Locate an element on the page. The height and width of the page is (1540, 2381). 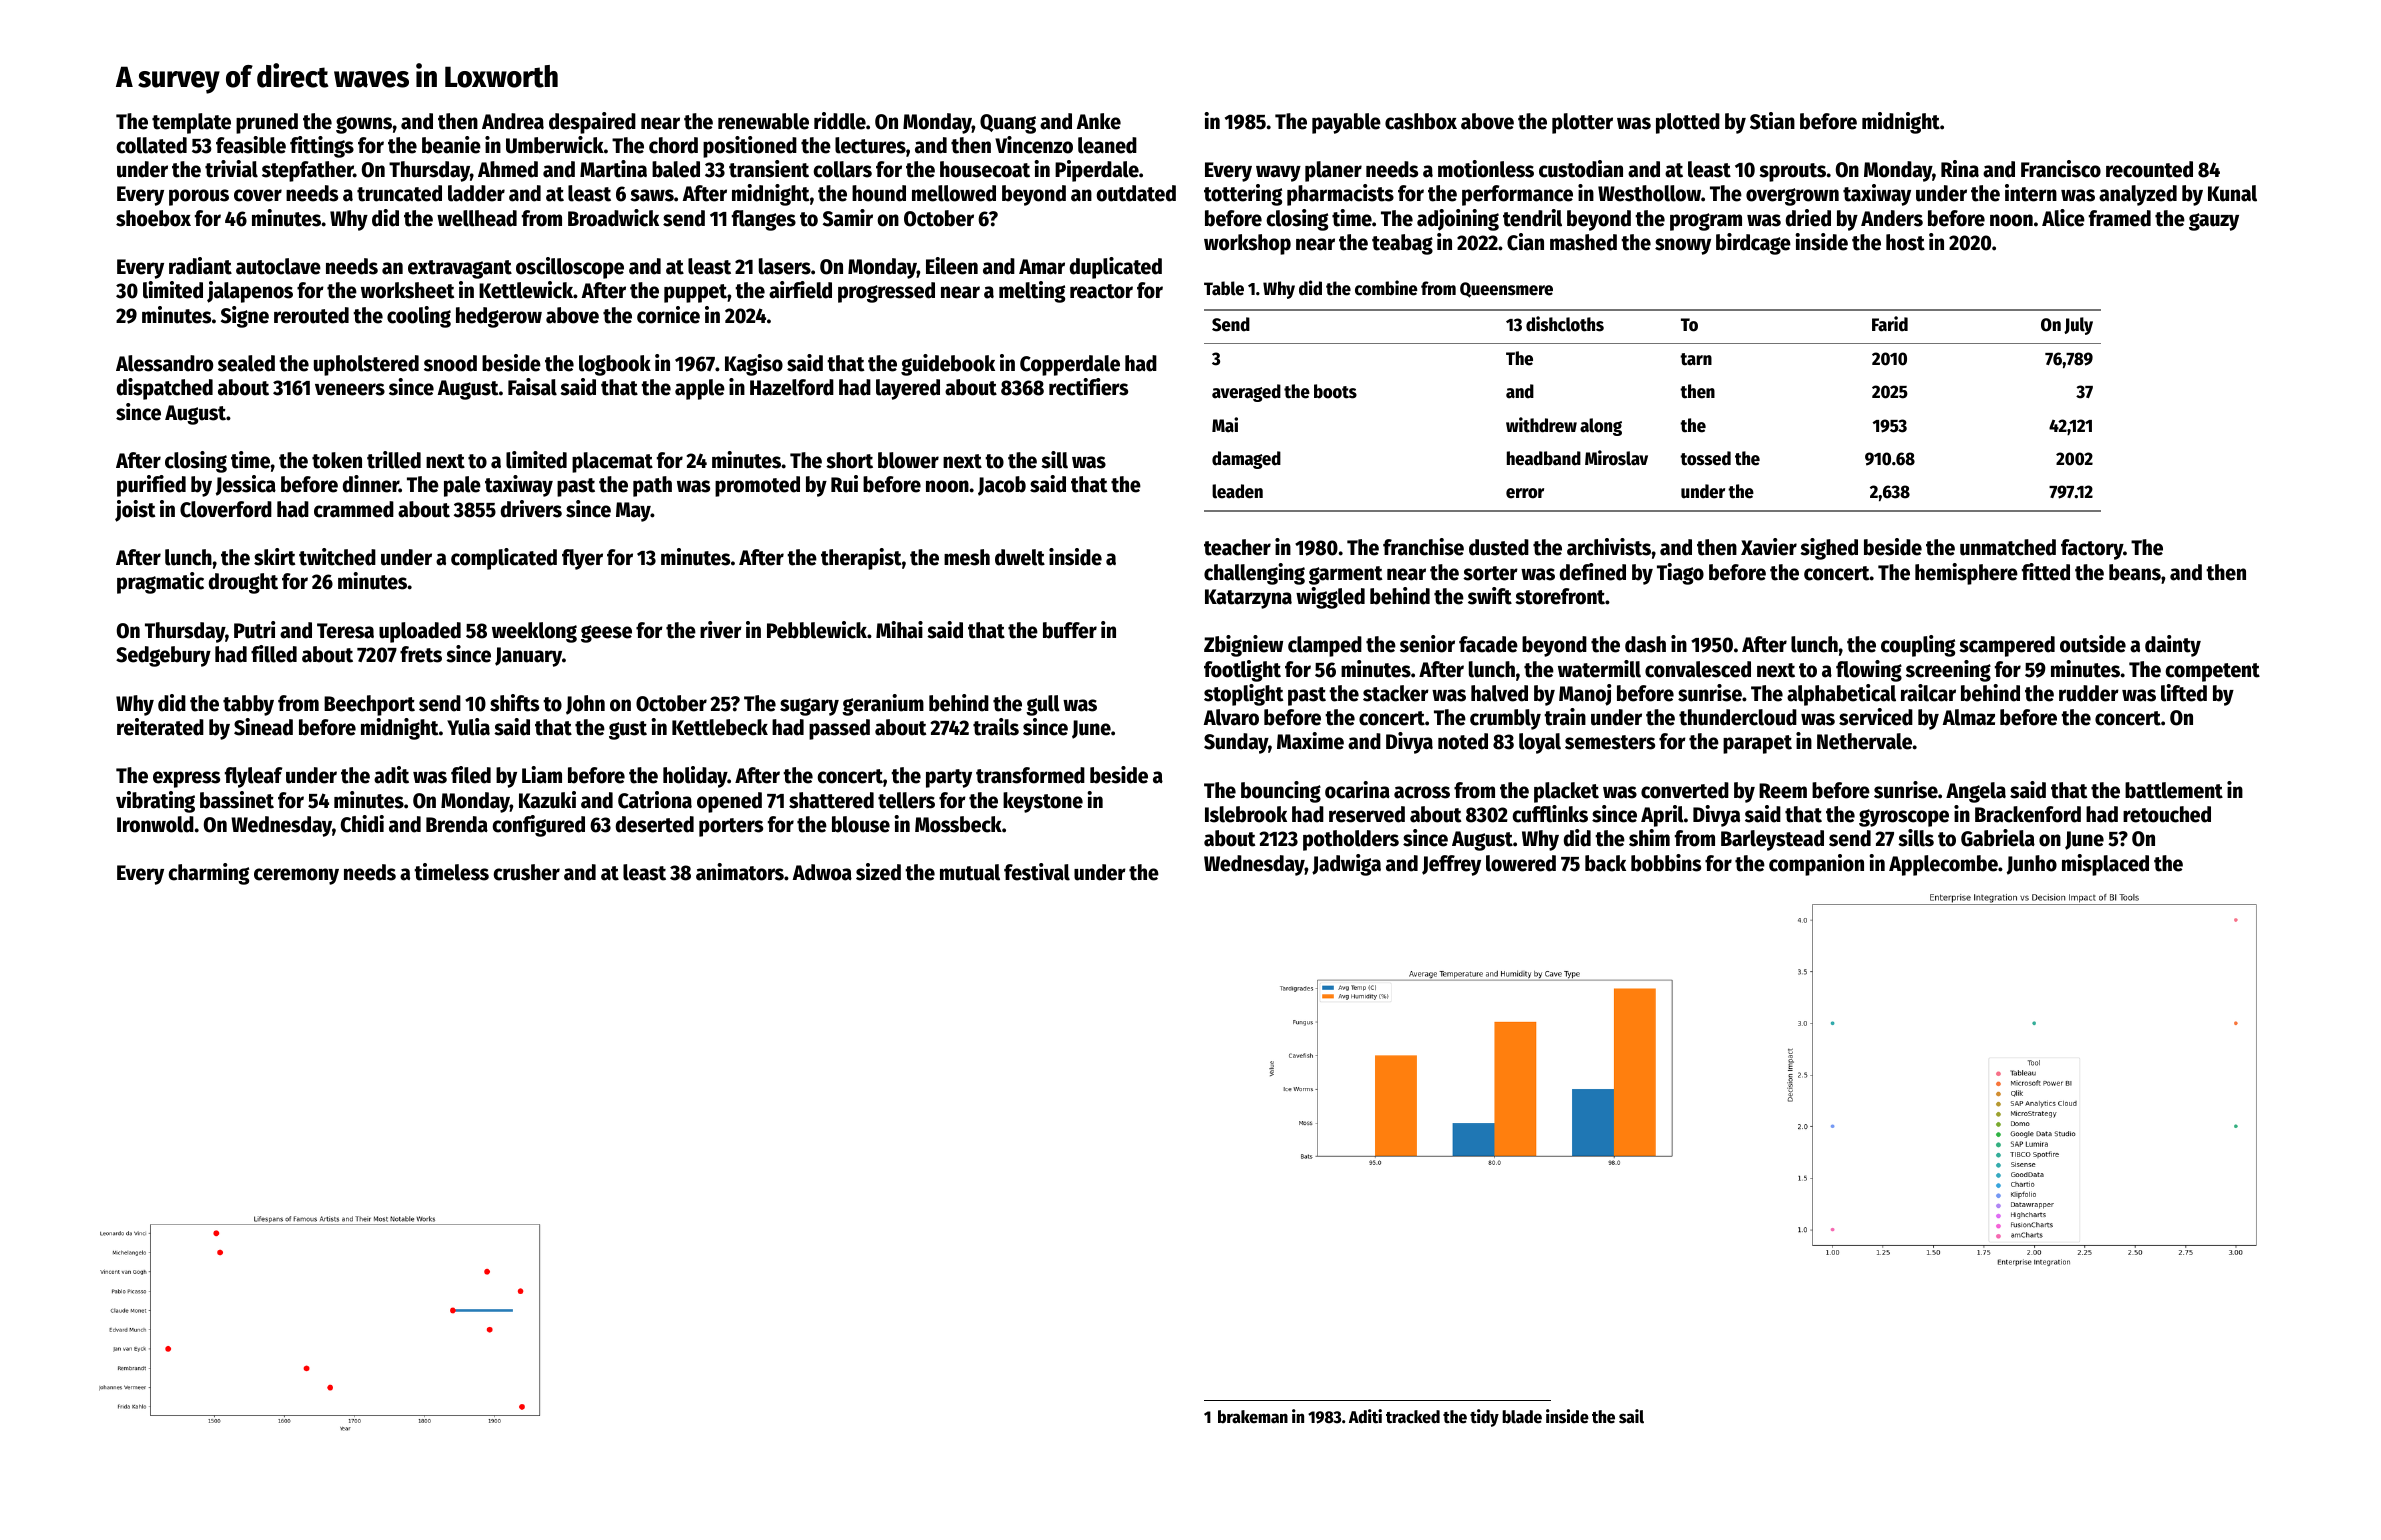
John is located at coordinates (585, 705).
